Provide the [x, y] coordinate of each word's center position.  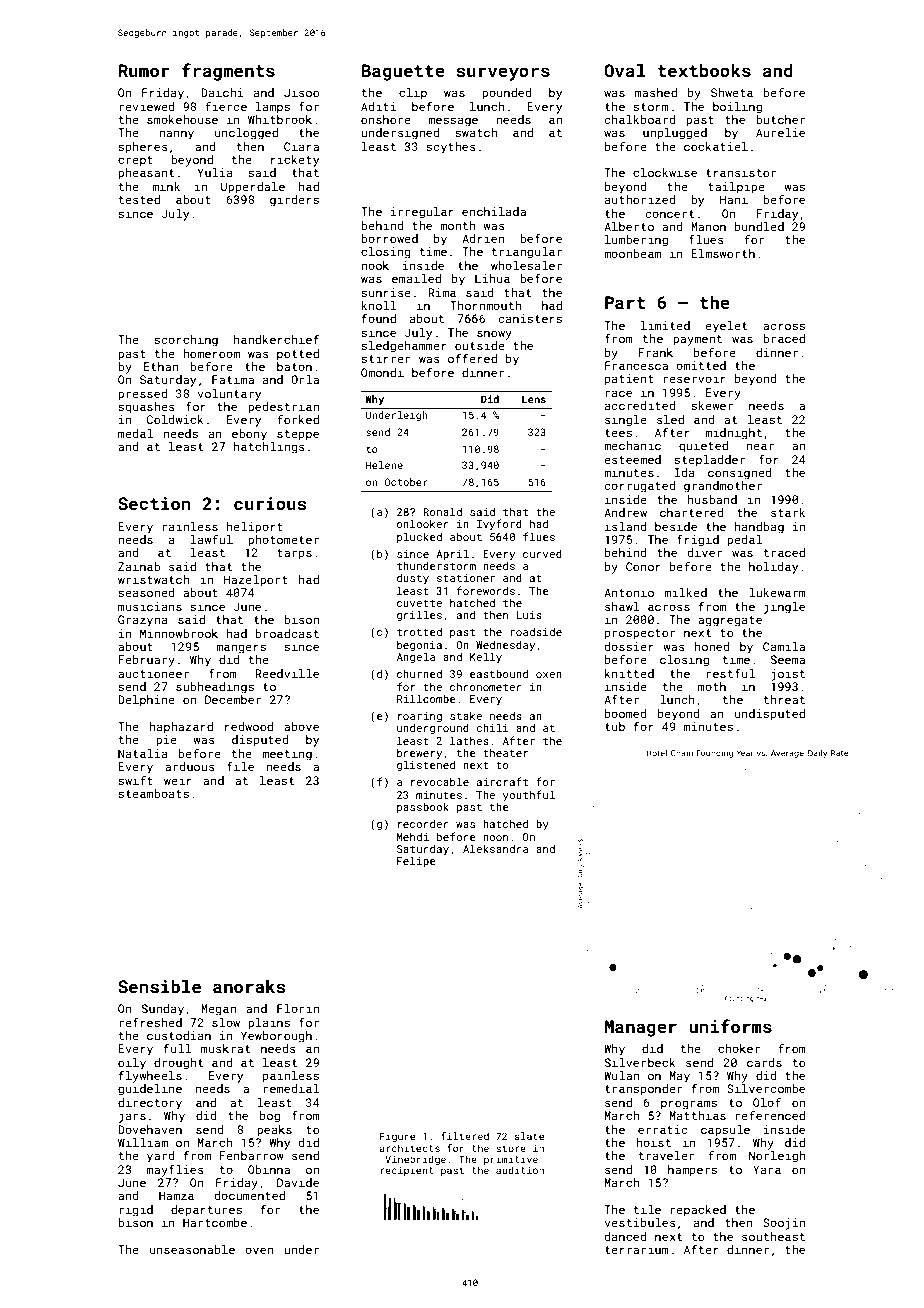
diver [704, 552]
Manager [641, 1028]
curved [542, 554]
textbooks [704, 70]
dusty [413, 579]
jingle [784, 608]
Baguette [403, 72]
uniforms [730, 1026]
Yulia [215, 172]
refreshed [150, 1022]
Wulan [621, 1075]
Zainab [139, 566]
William [143, 1142]
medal [135, 433]
